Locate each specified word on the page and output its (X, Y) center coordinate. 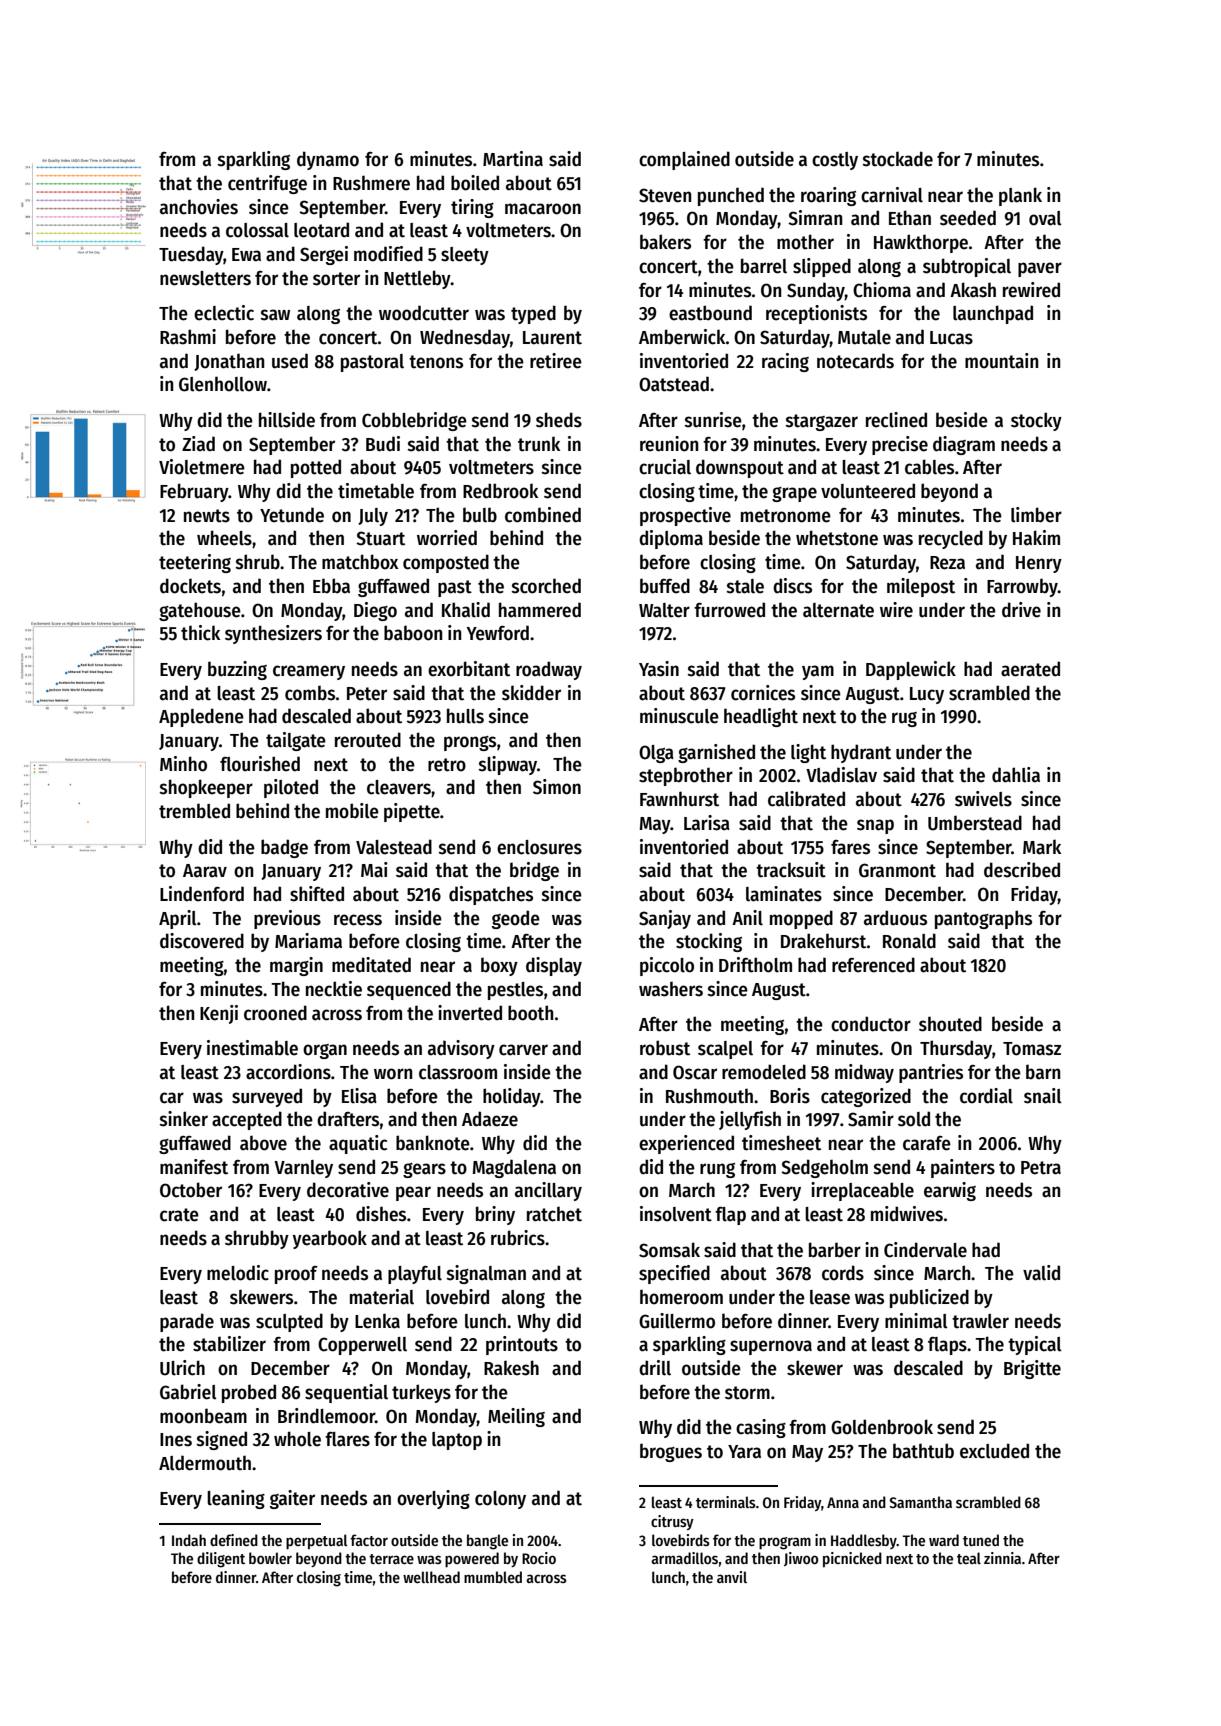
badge (284, 848)
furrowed (729, 610)
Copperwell (362, 1346)
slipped (822, 267)
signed (222, 1440)
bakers (665, 242)
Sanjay (665, 919)
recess (358, 920)
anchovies (199, 207)
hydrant (861, 753)
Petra (1041, 1168)
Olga (656, 754)
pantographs (983, 919)
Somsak (669, 1250)
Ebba (331, 586)
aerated (1030, 669)
